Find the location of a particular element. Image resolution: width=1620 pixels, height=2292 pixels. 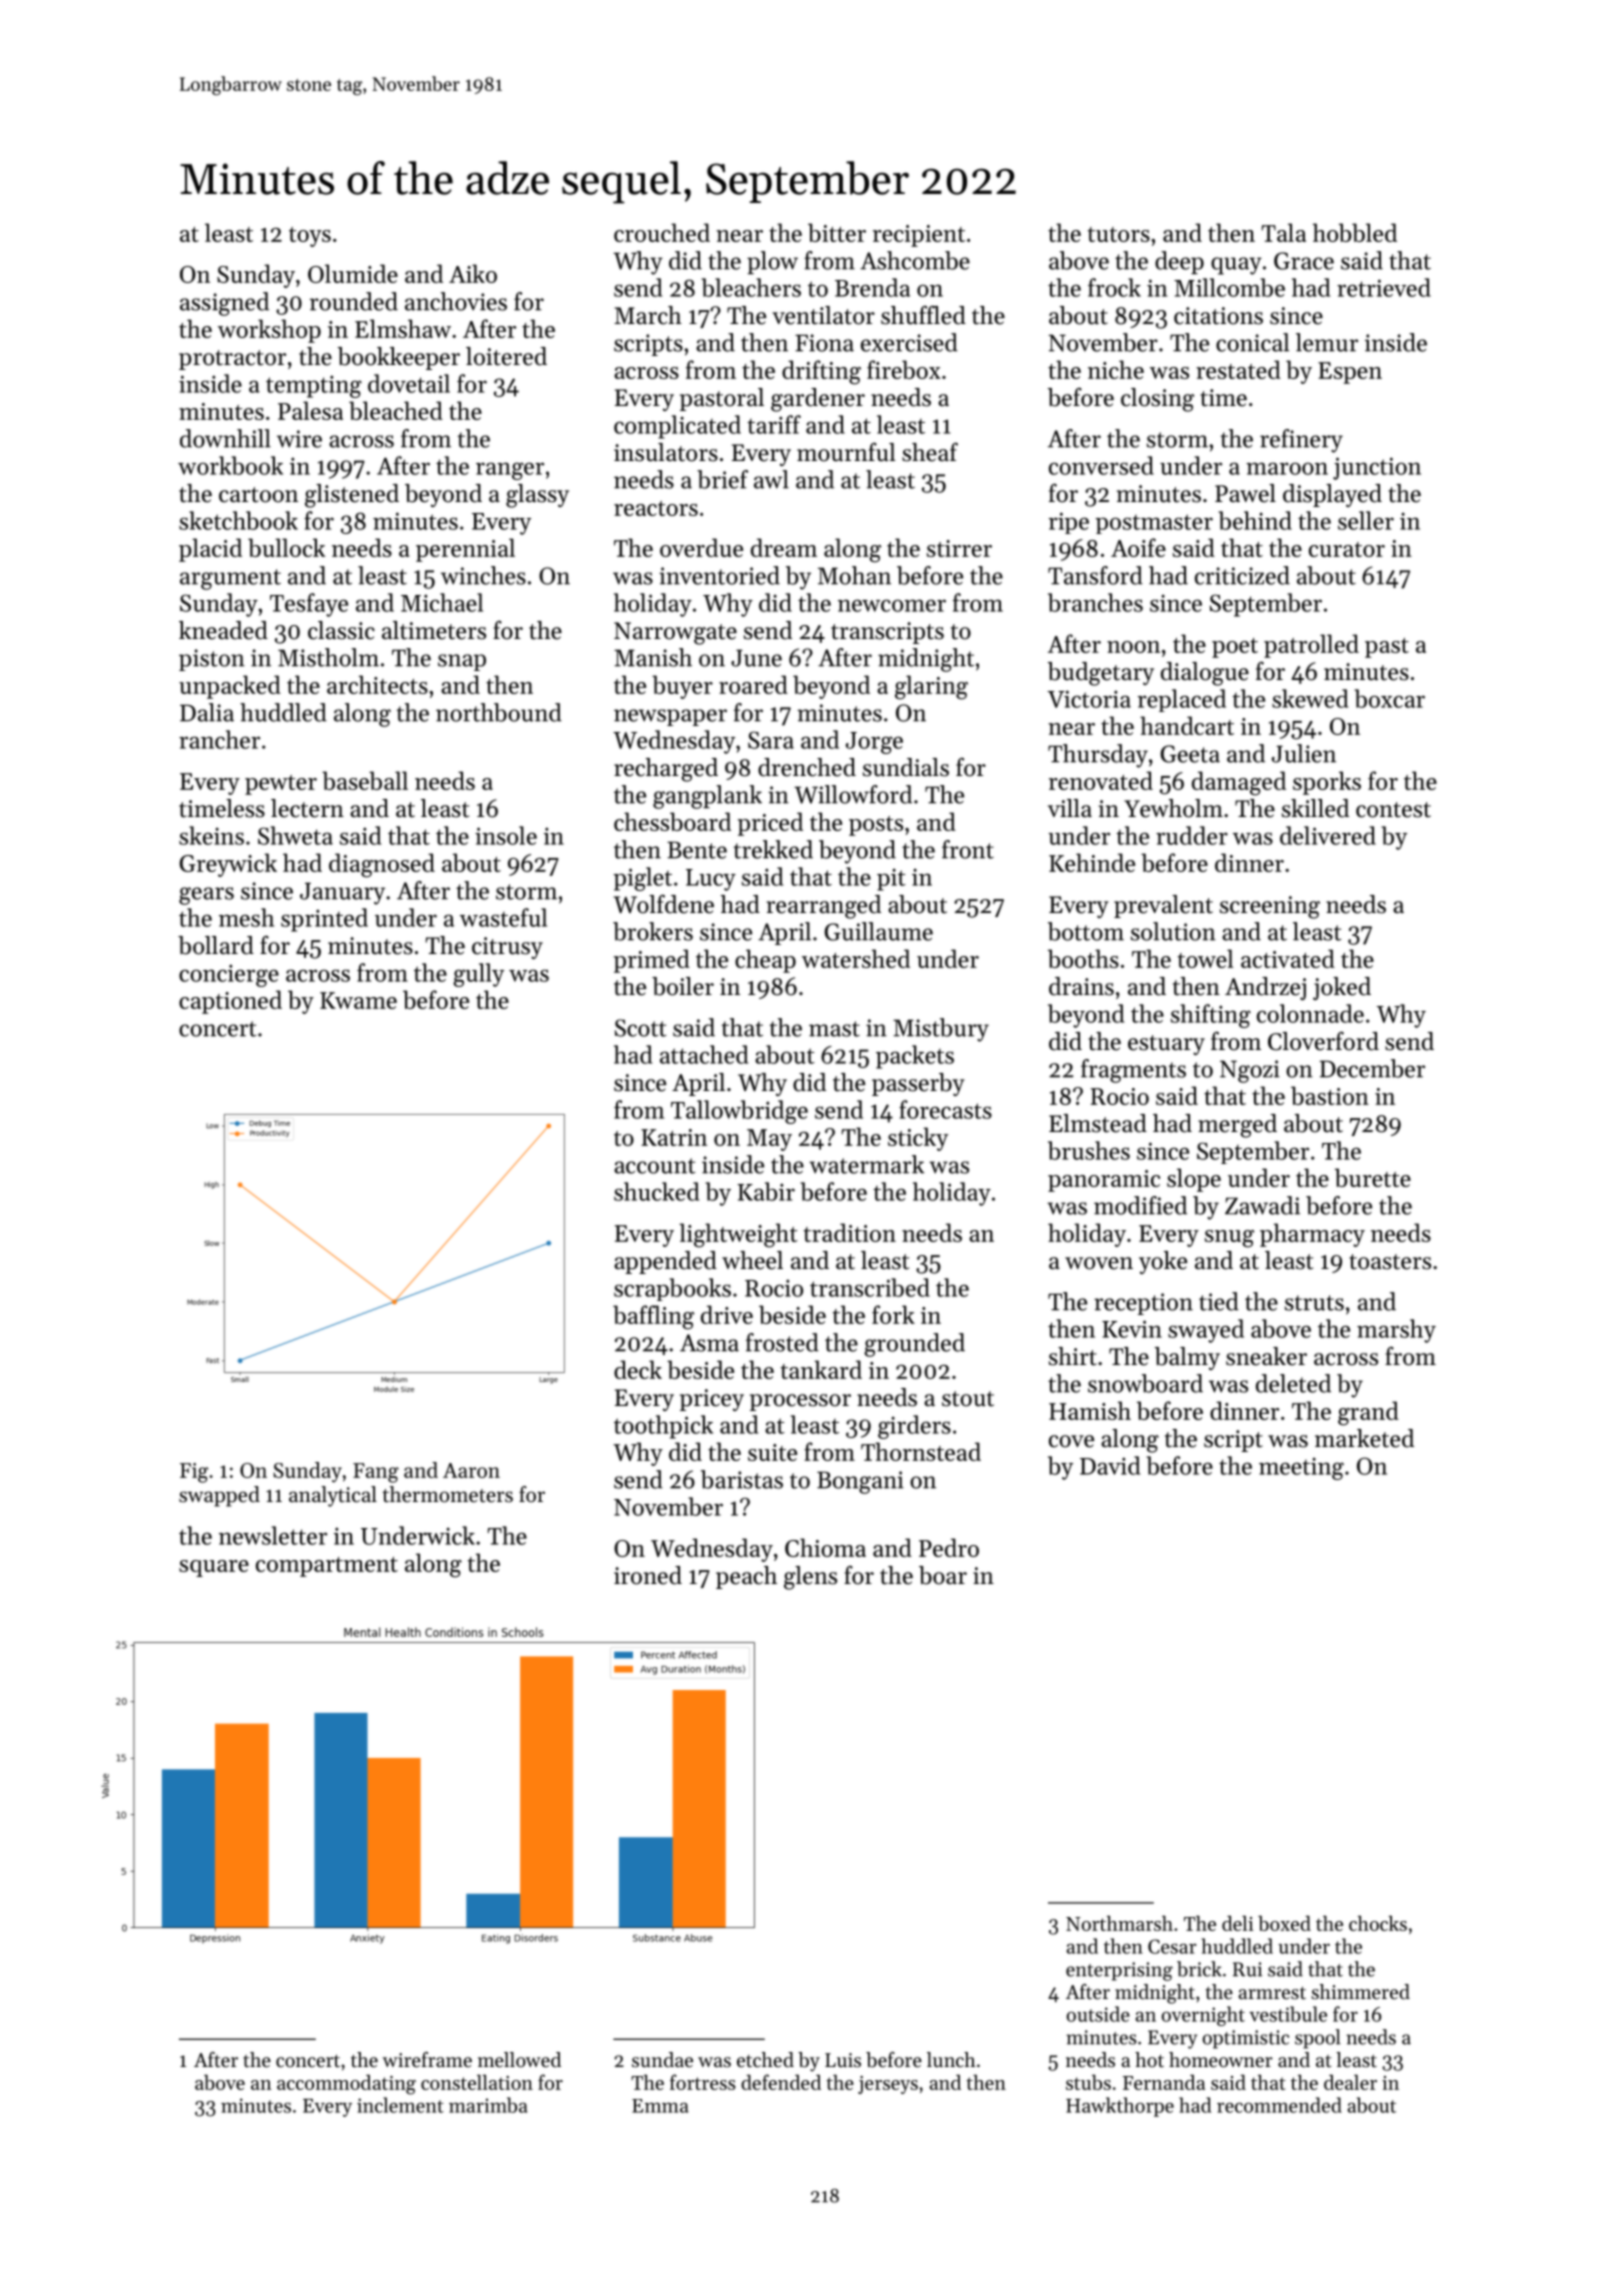

recipient is located at coordinates (919, 236).
